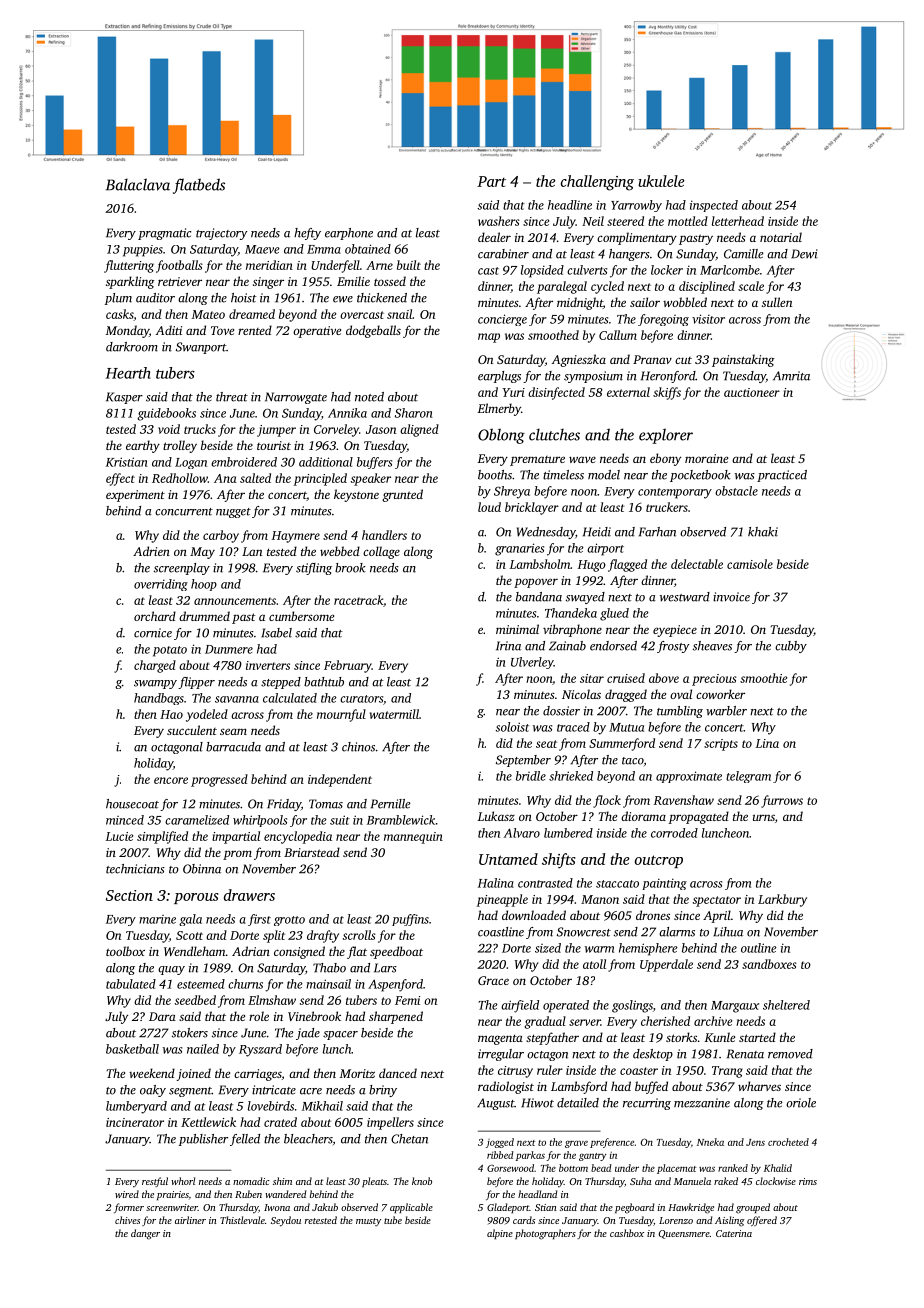 The height and width of the document is (1308, 924). Describe the element at coordinates (353, 281) in the document. I see `Emilie` at that location.
